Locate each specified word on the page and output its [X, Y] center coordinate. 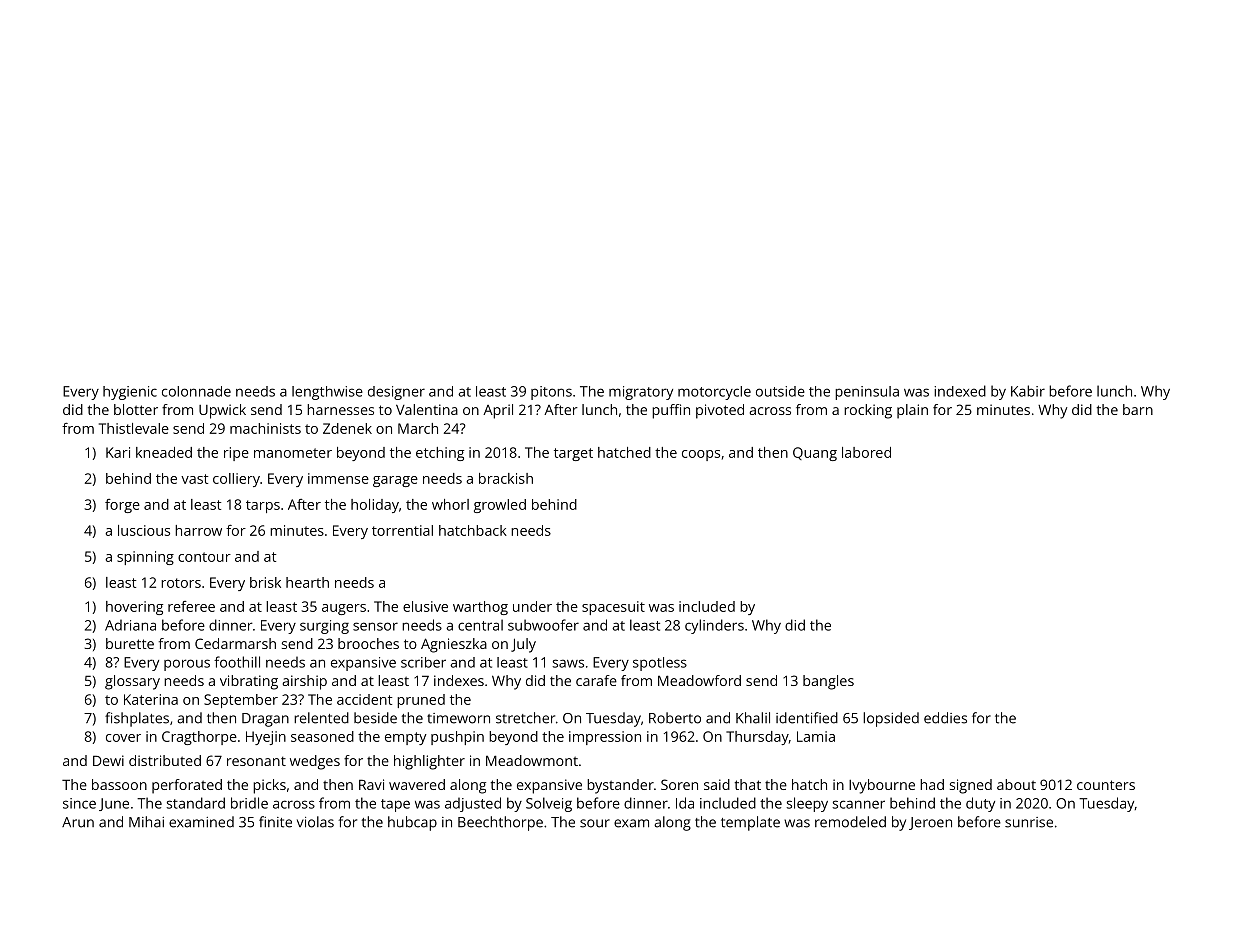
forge [122, 506]
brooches [368, 643]
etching [440, 454]
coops [701, 455]
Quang [815, 454]
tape [395, 805]
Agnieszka [454, 645]
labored [866, 452]
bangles [828, 682]
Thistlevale [134, 428]
